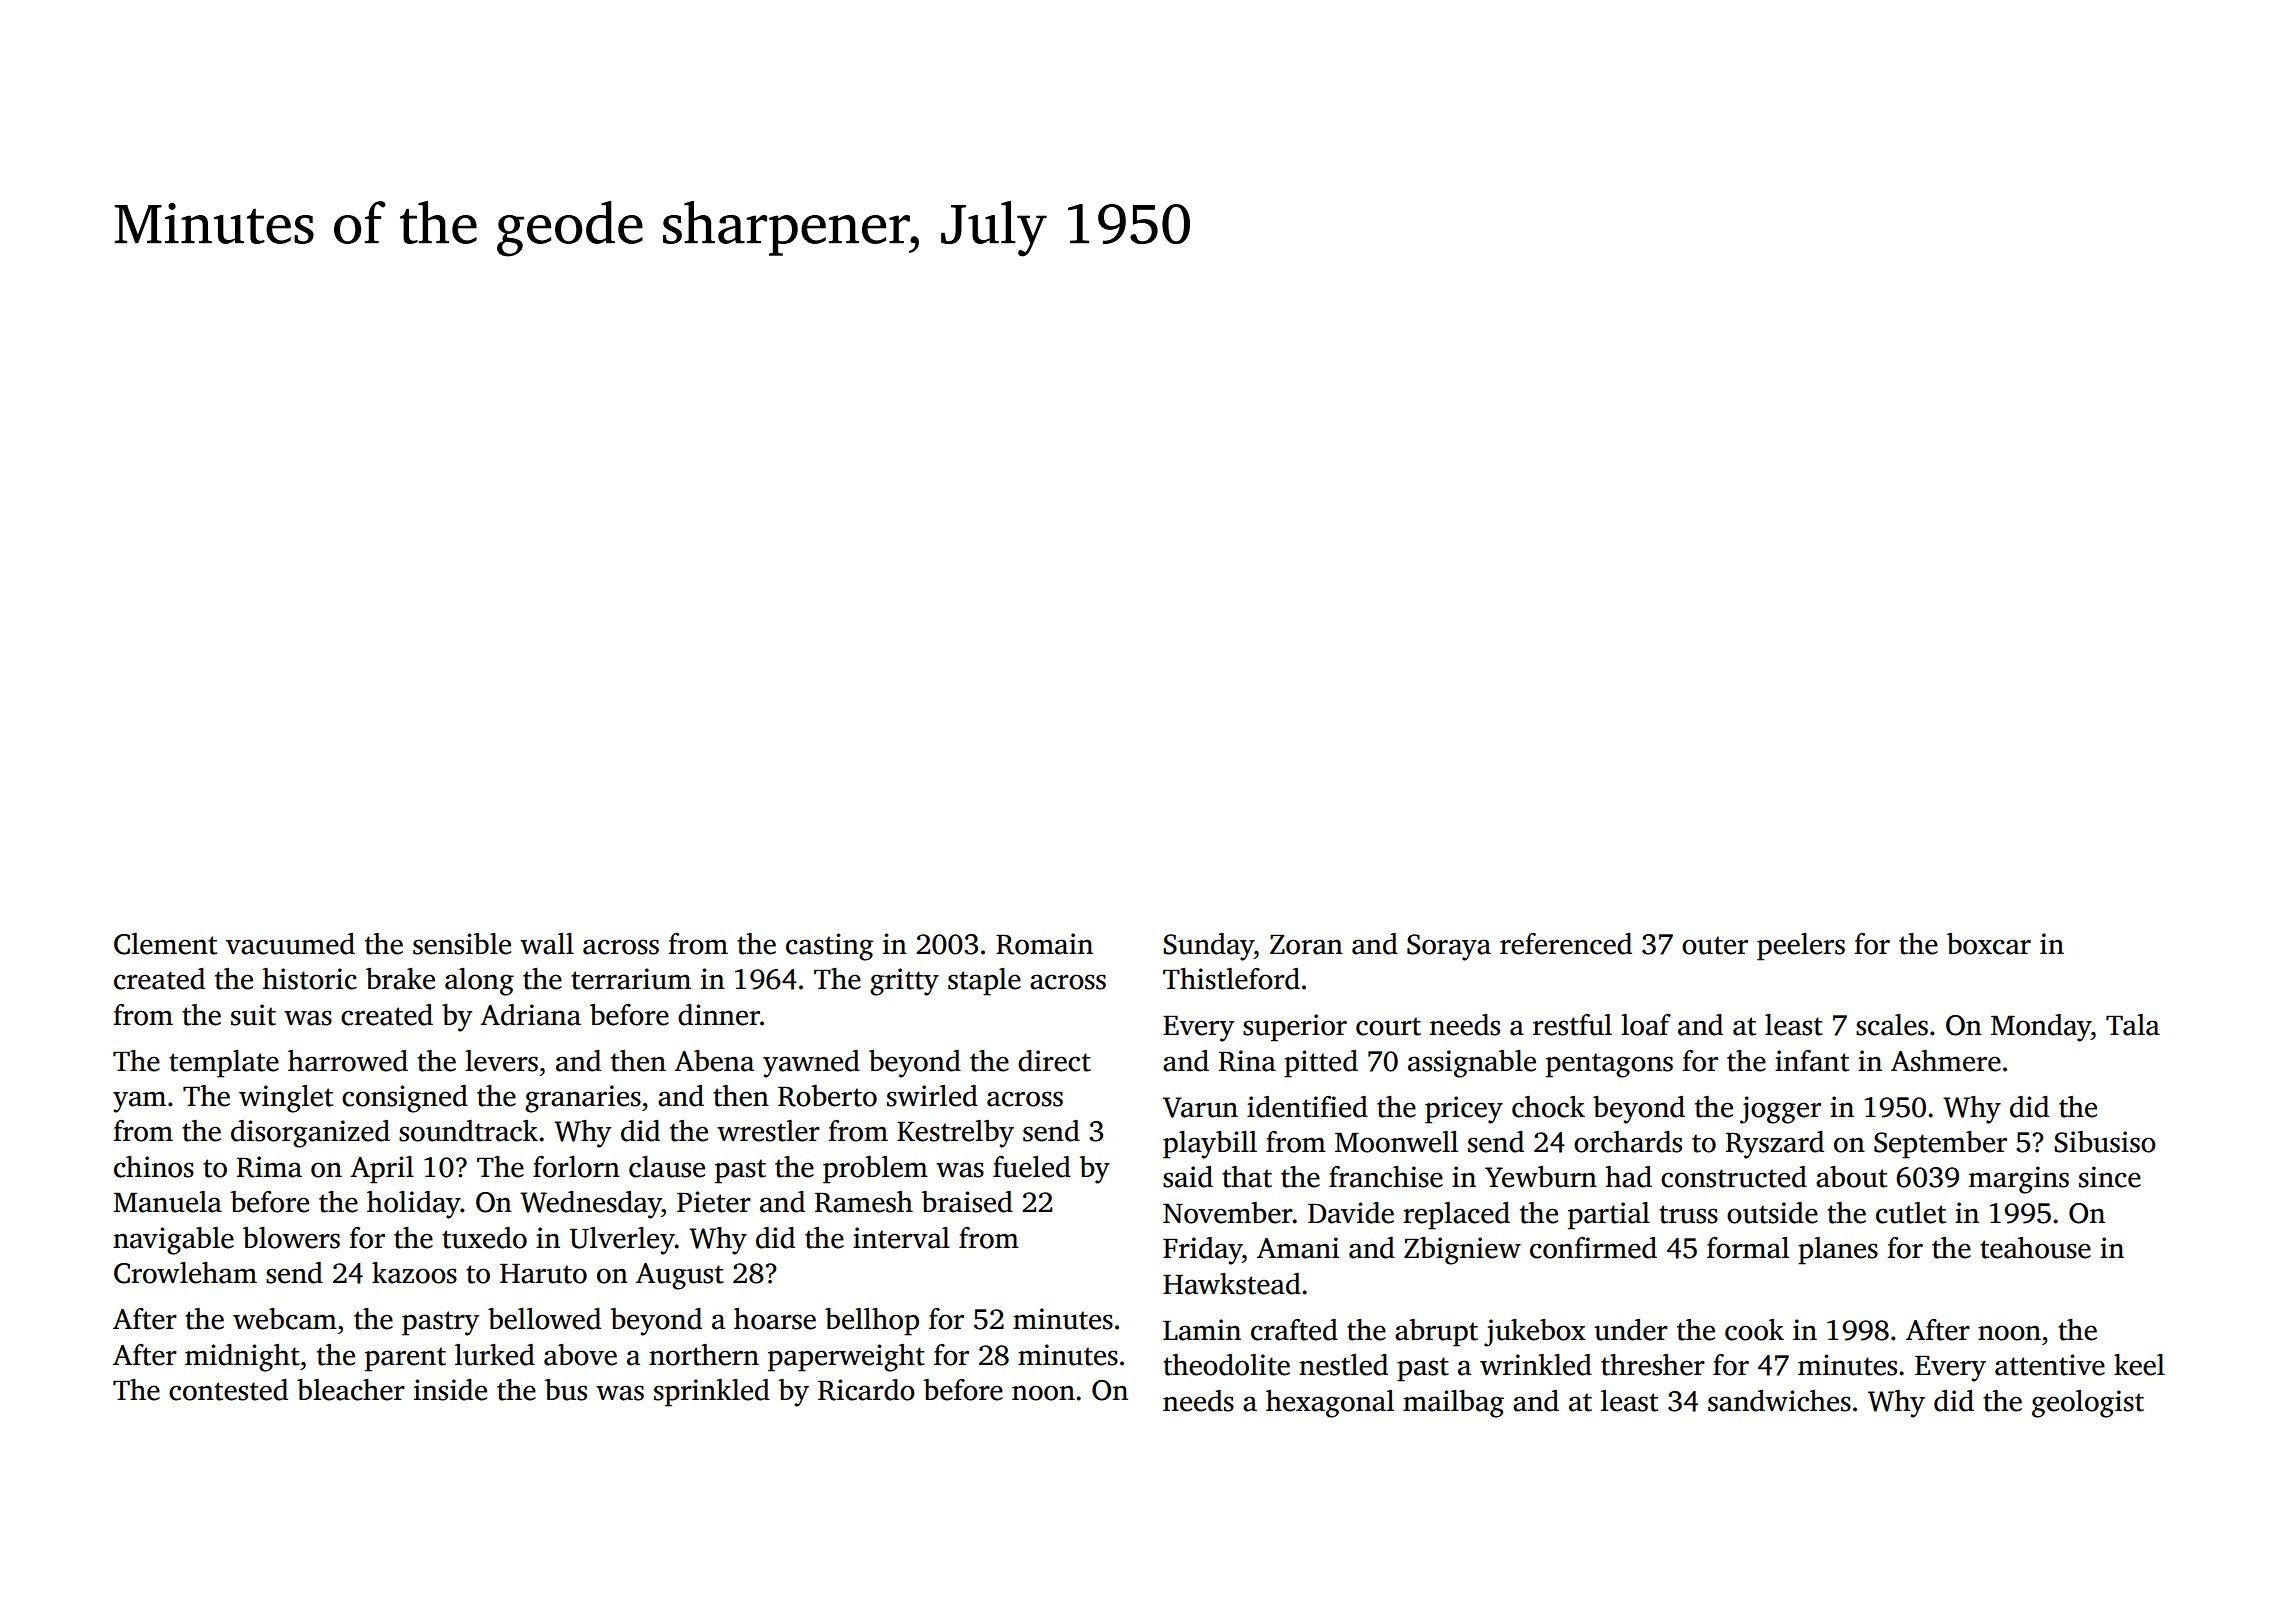 This screenshot has width=2292, height=1620. Describe the element at coordinates (2105, 1142) in the screenshot. I see `Sibusiso` at that location.
